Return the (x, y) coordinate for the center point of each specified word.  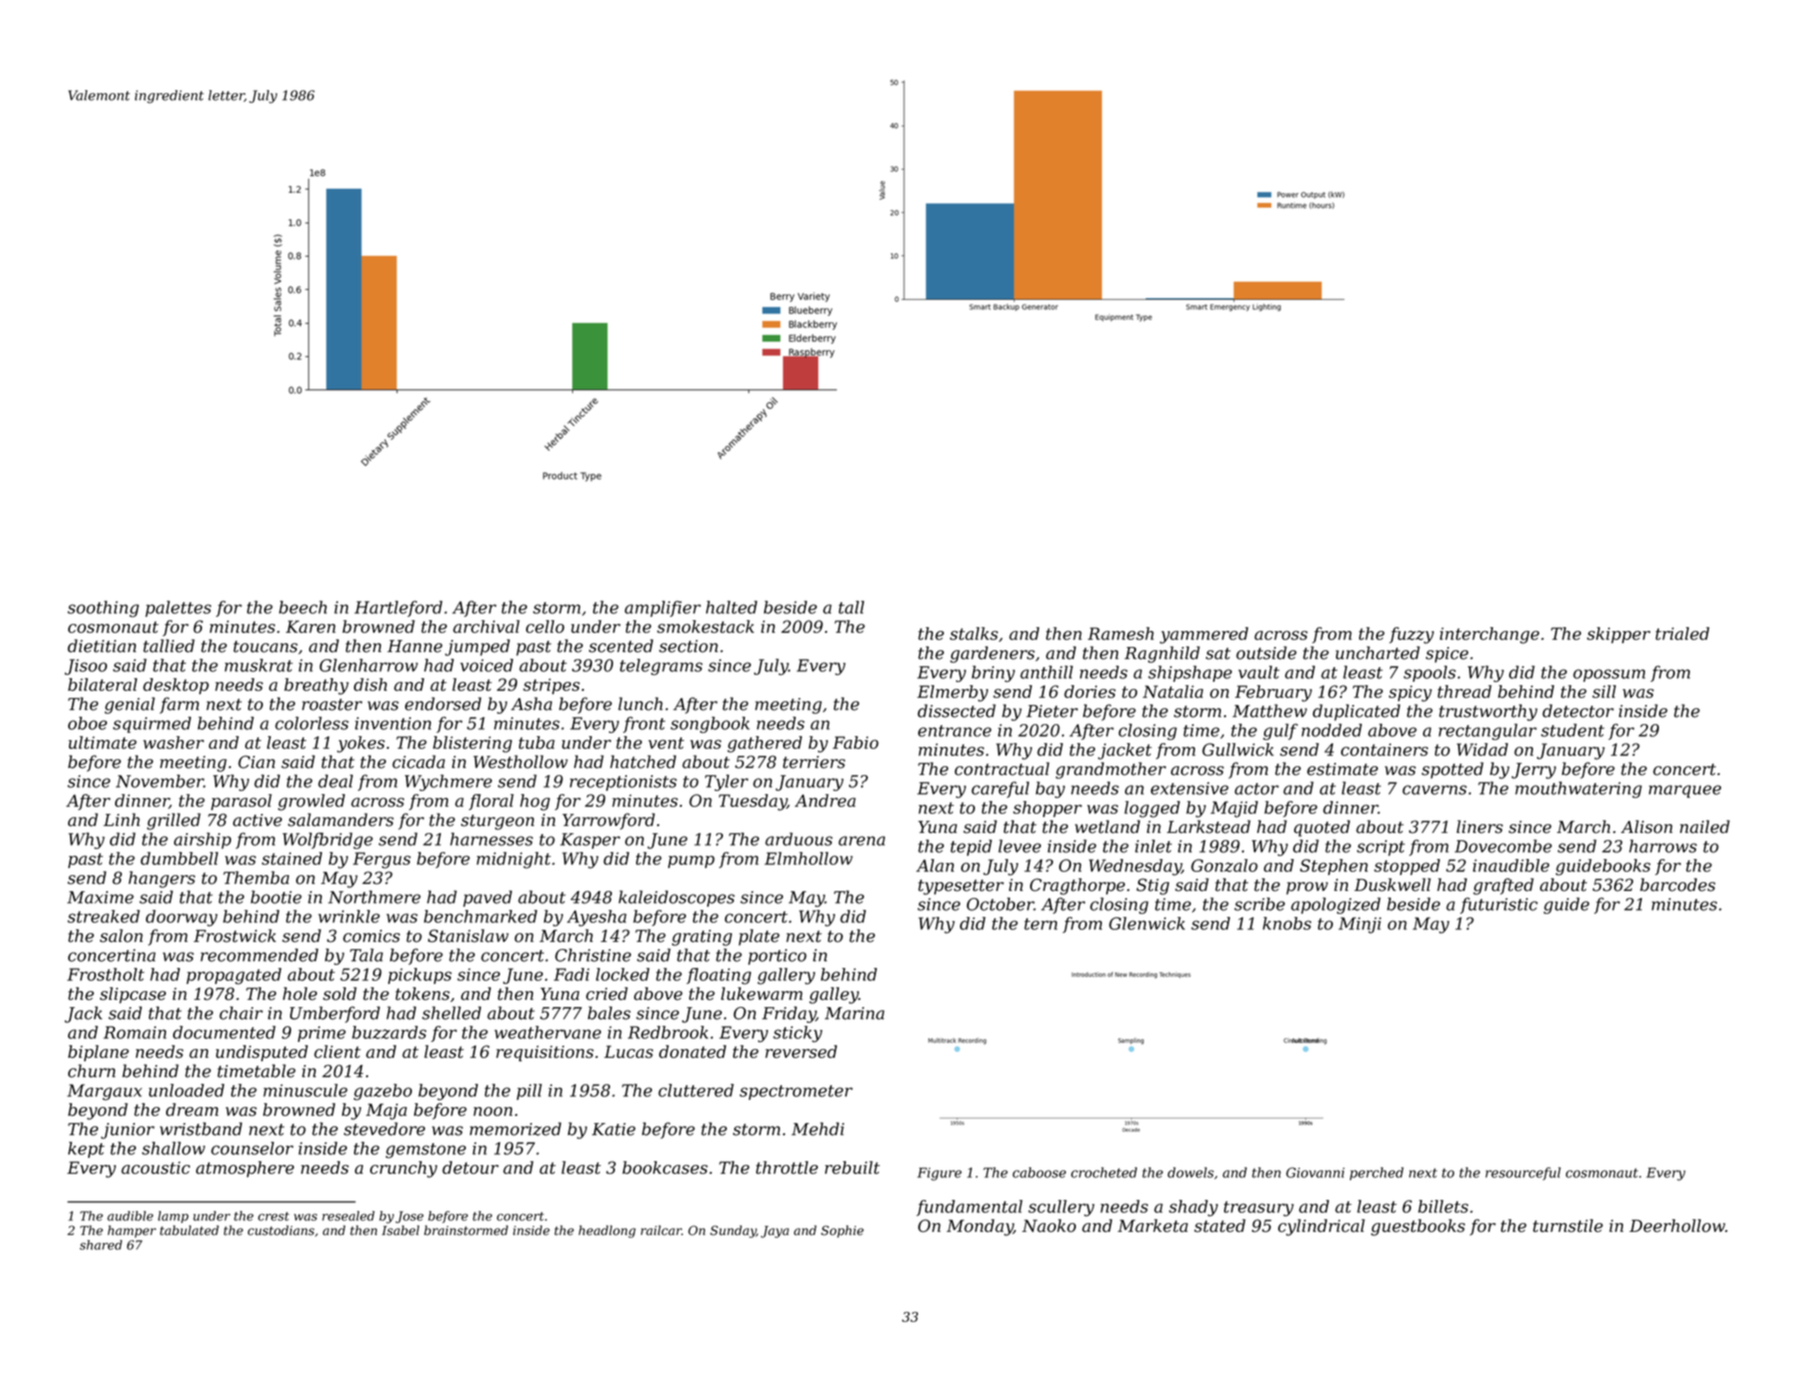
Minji (1360, 925)
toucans (265, 647)
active (257, 820)
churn (91, 1071)
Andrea (825, 800)
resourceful (1523, 1173)
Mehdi (817, 1129)
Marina (854, 1013)
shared (101, 1245)
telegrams (661, 667)
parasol (241, 802)
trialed (1682, 633)
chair (241, 1013)
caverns (1434, 790)
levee (1019, 846)
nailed (1705, 826)
